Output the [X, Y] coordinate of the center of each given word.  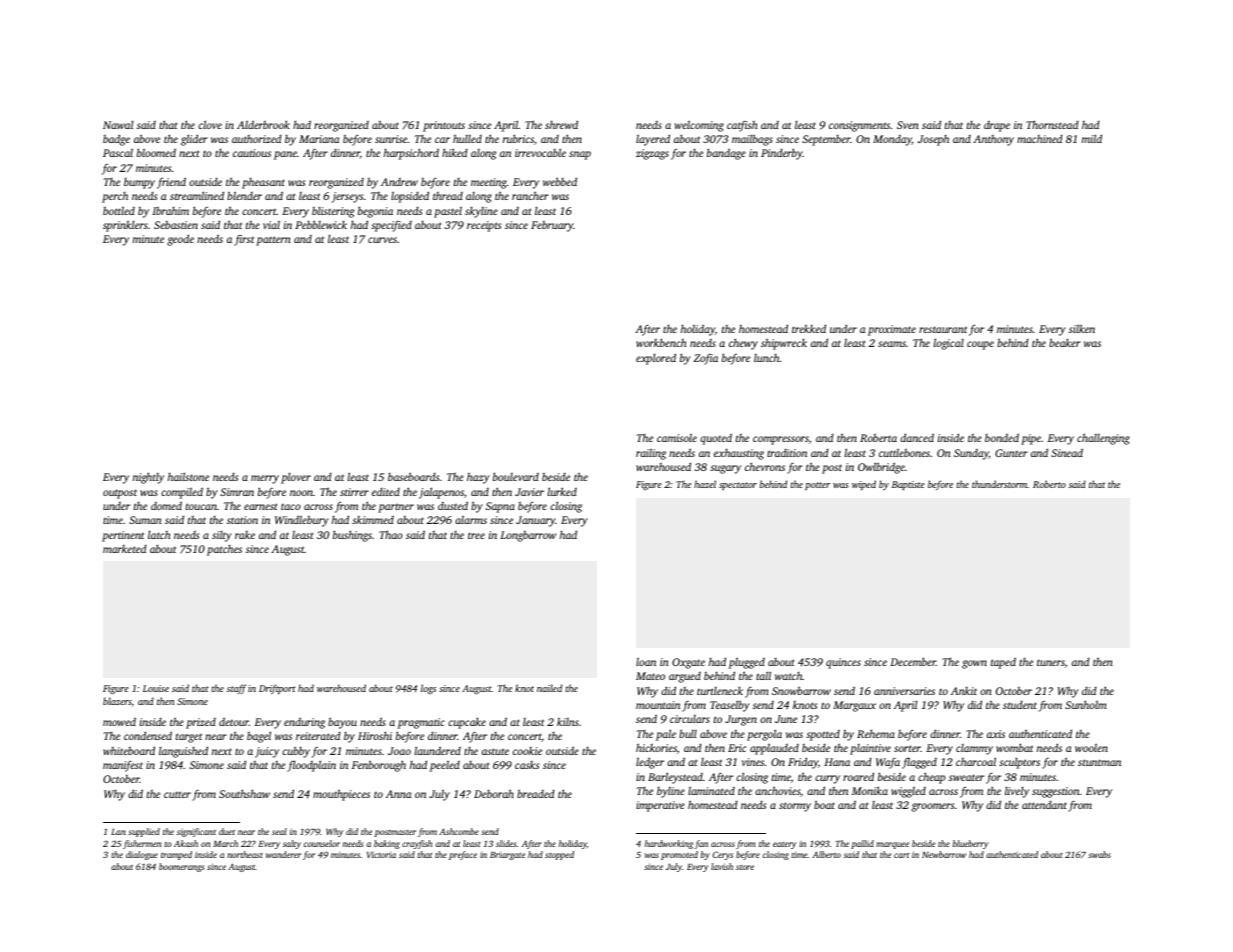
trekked [809, 328]
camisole [677, 437]
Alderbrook [263, 124]
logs [428, 689]
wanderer [283, 854]
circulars [690, 719]
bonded [1002, 437]
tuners [1051, 662]
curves [382, 240]
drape [997, 126]
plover [296, 478]
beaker [1065, 342]
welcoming [699, 126]
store [745, 867]
